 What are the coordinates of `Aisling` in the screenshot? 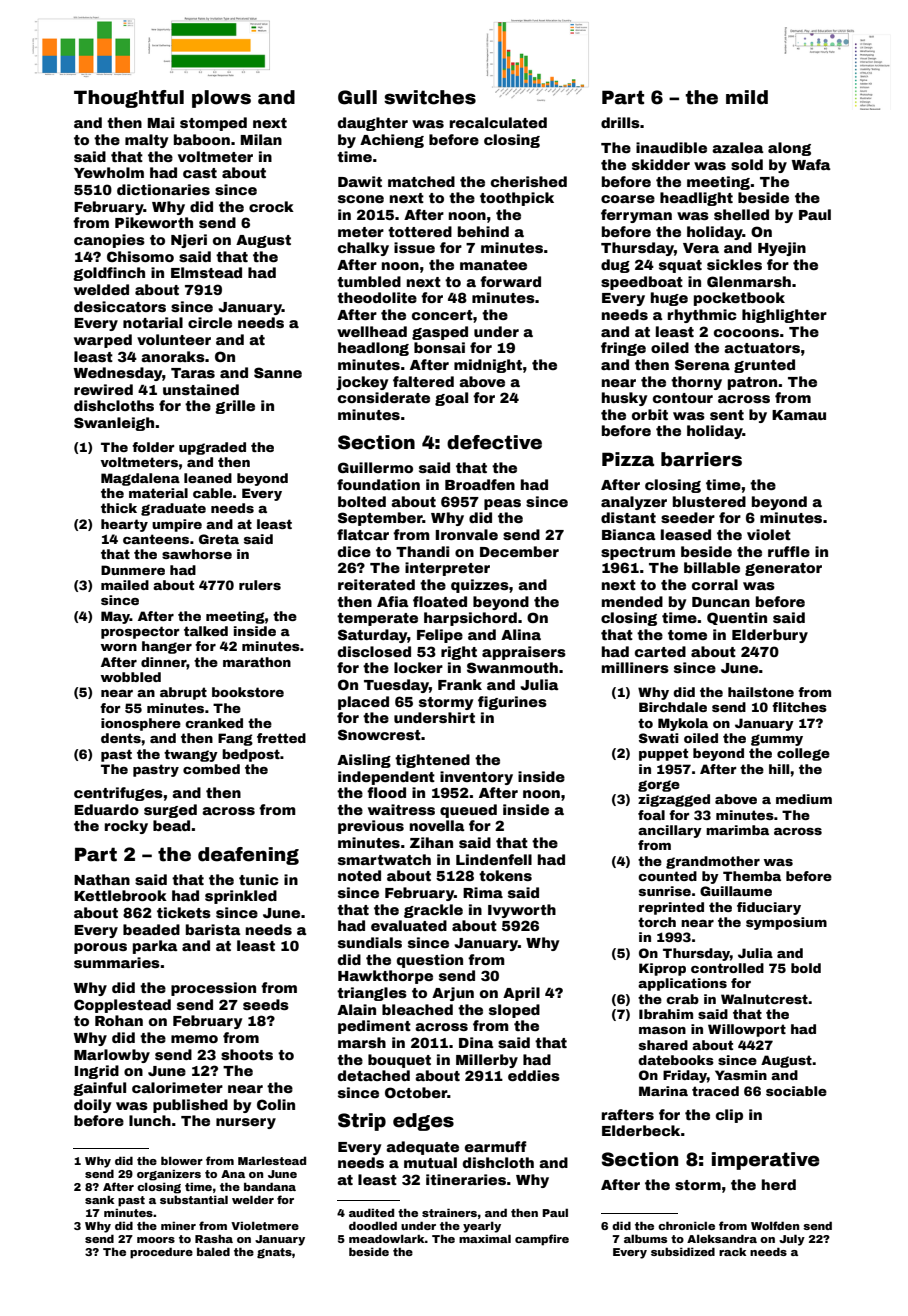 It's located at (364, 761).
